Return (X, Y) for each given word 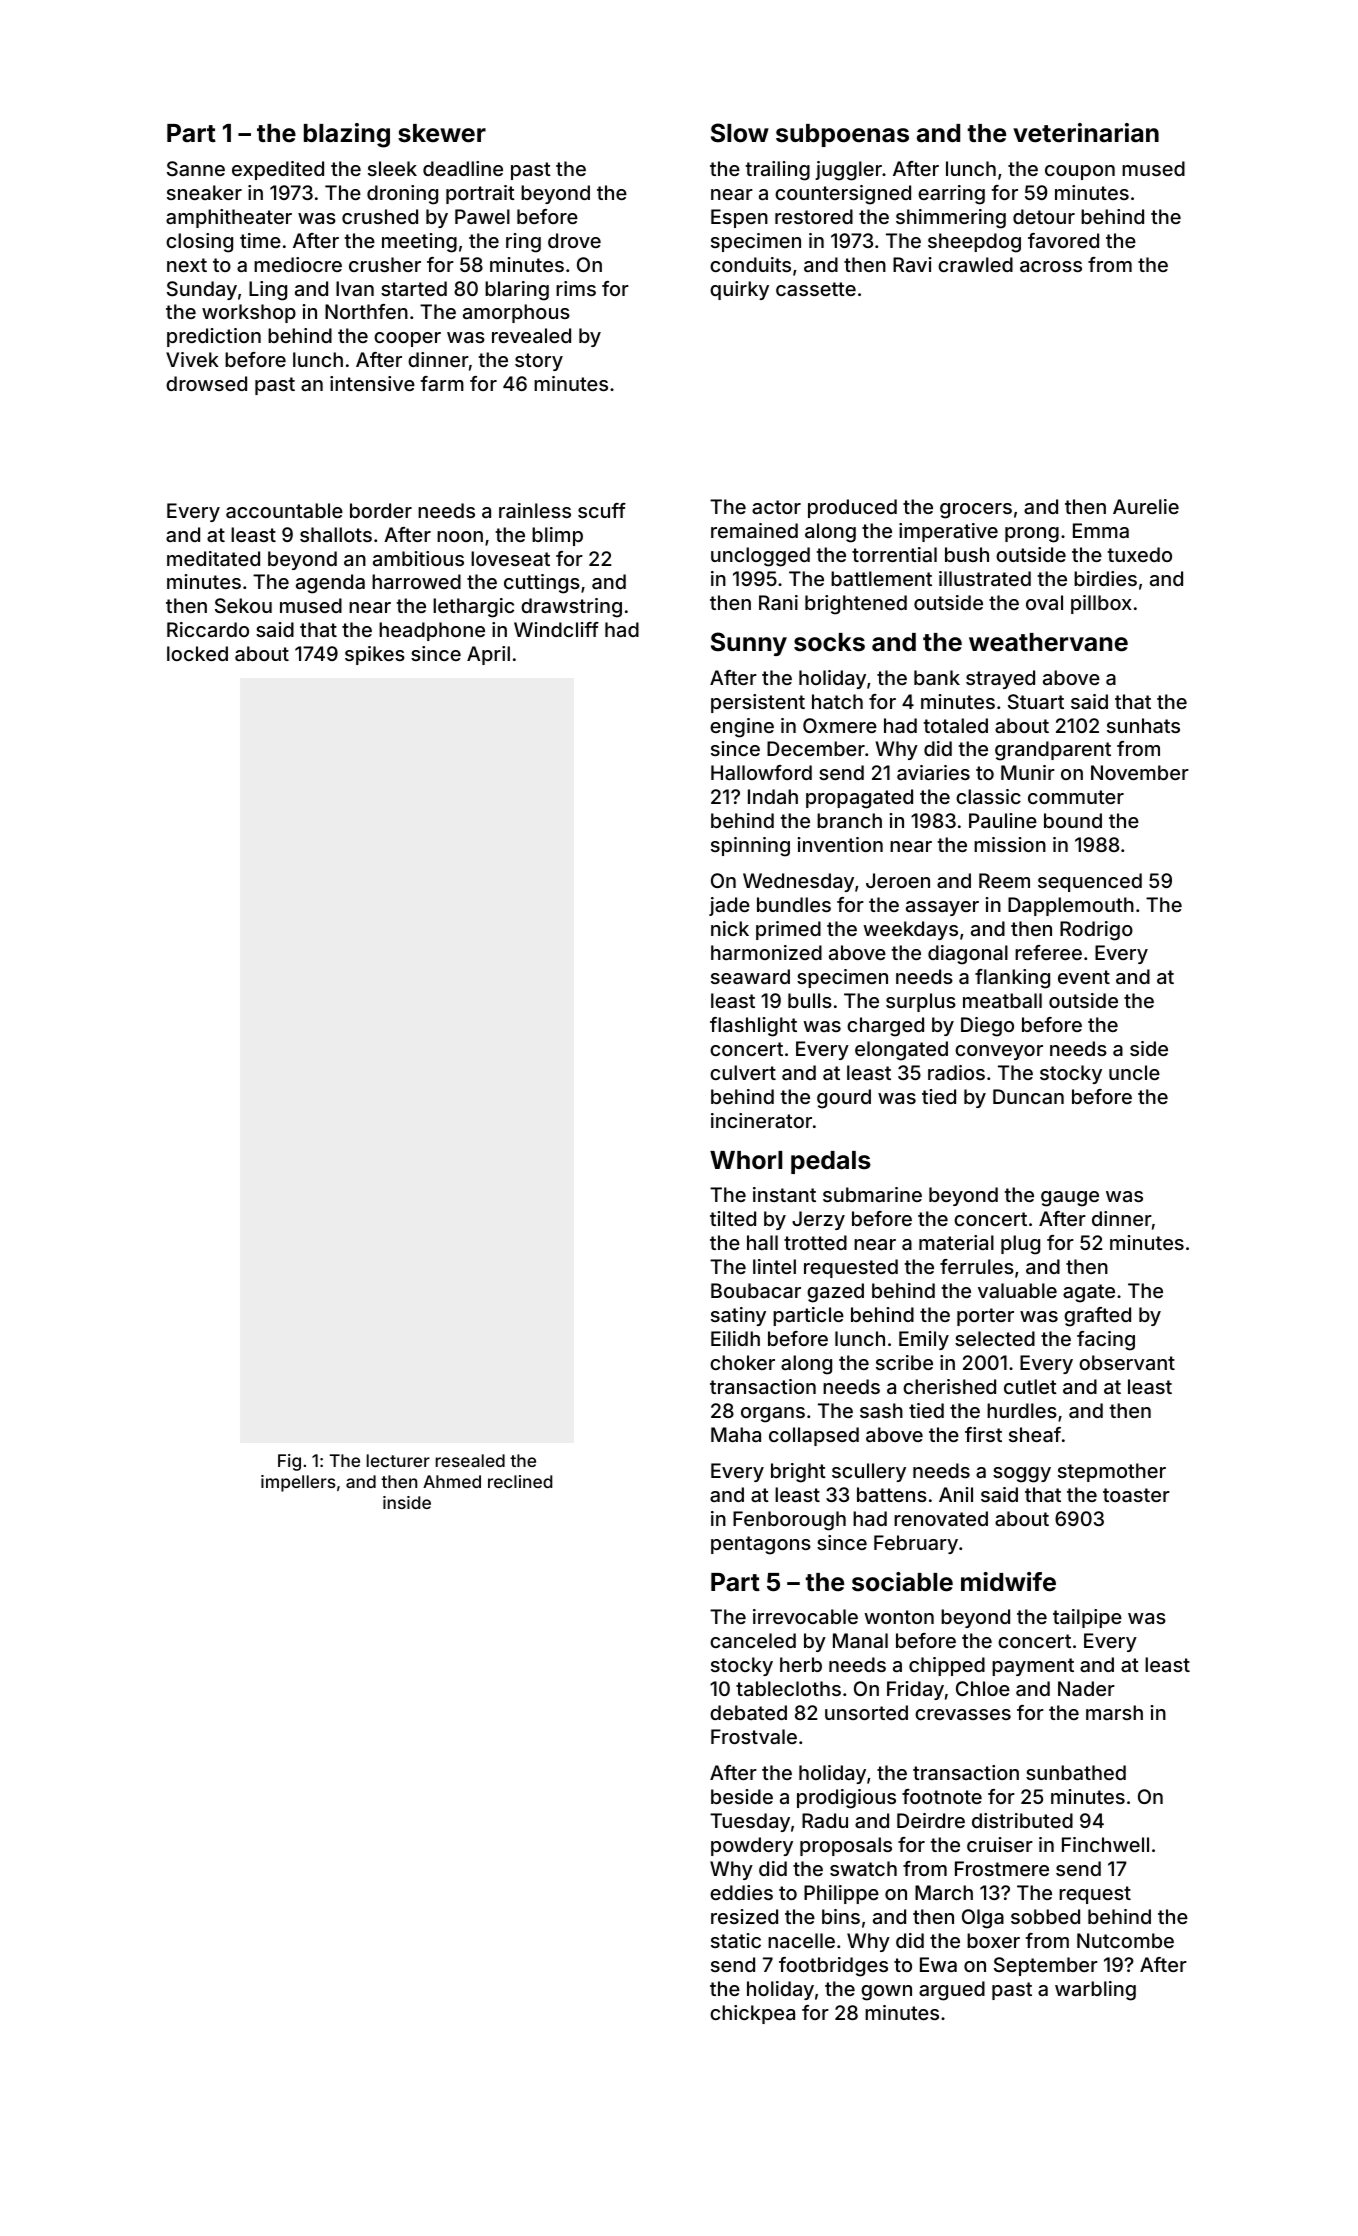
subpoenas (842, 135)
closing (199, 243)
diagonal (968, 955)
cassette (816, 289)
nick (730, 928)
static (736, 1940)
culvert (743, 1072)
